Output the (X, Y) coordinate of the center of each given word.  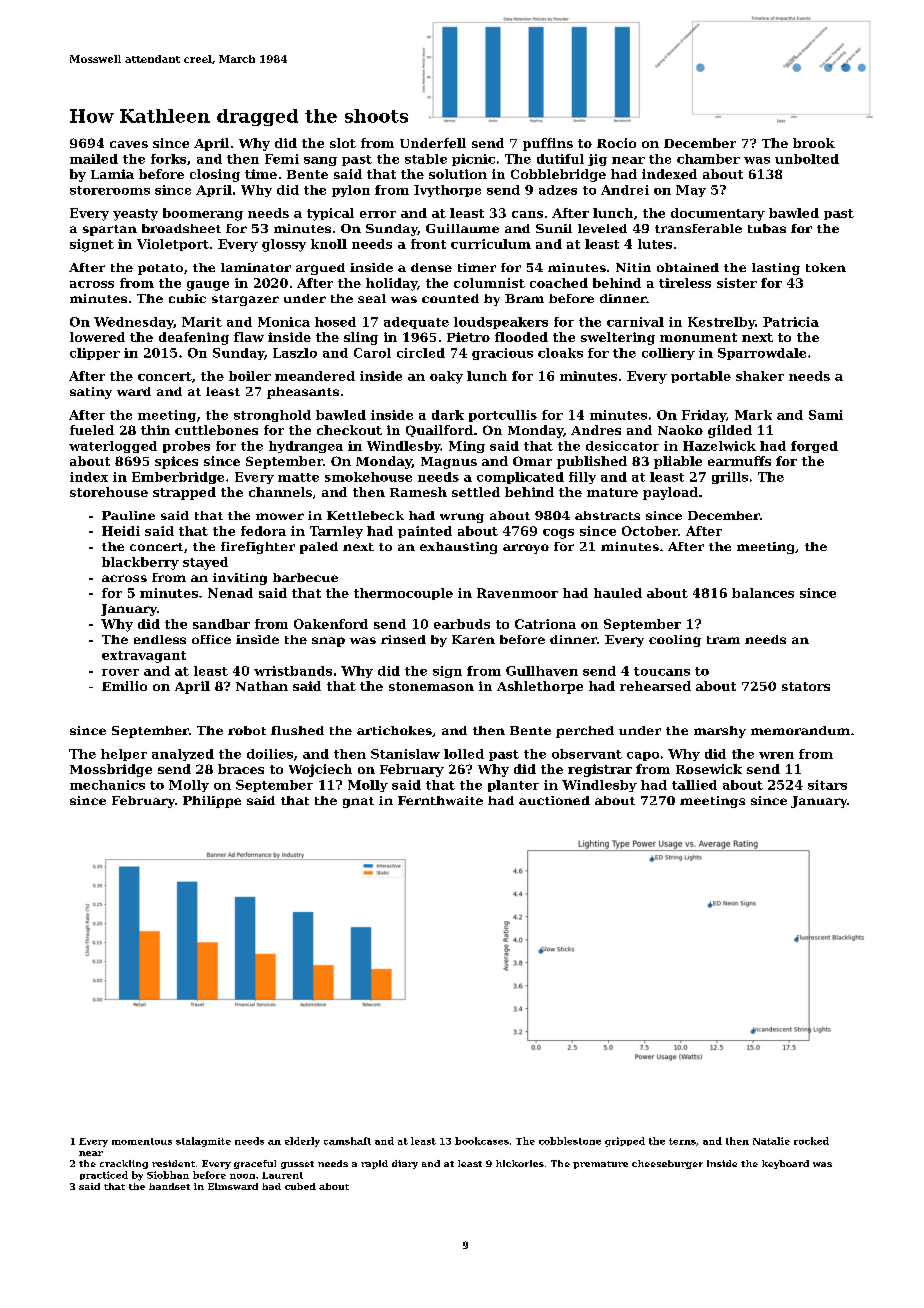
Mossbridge (111, 770)
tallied (694, 785)
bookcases (482, 1141)
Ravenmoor (517, 593)
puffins (548, 144)
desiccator (622, 446)
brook (814, 143)
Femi (282, 159)
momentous (142, 1141)
